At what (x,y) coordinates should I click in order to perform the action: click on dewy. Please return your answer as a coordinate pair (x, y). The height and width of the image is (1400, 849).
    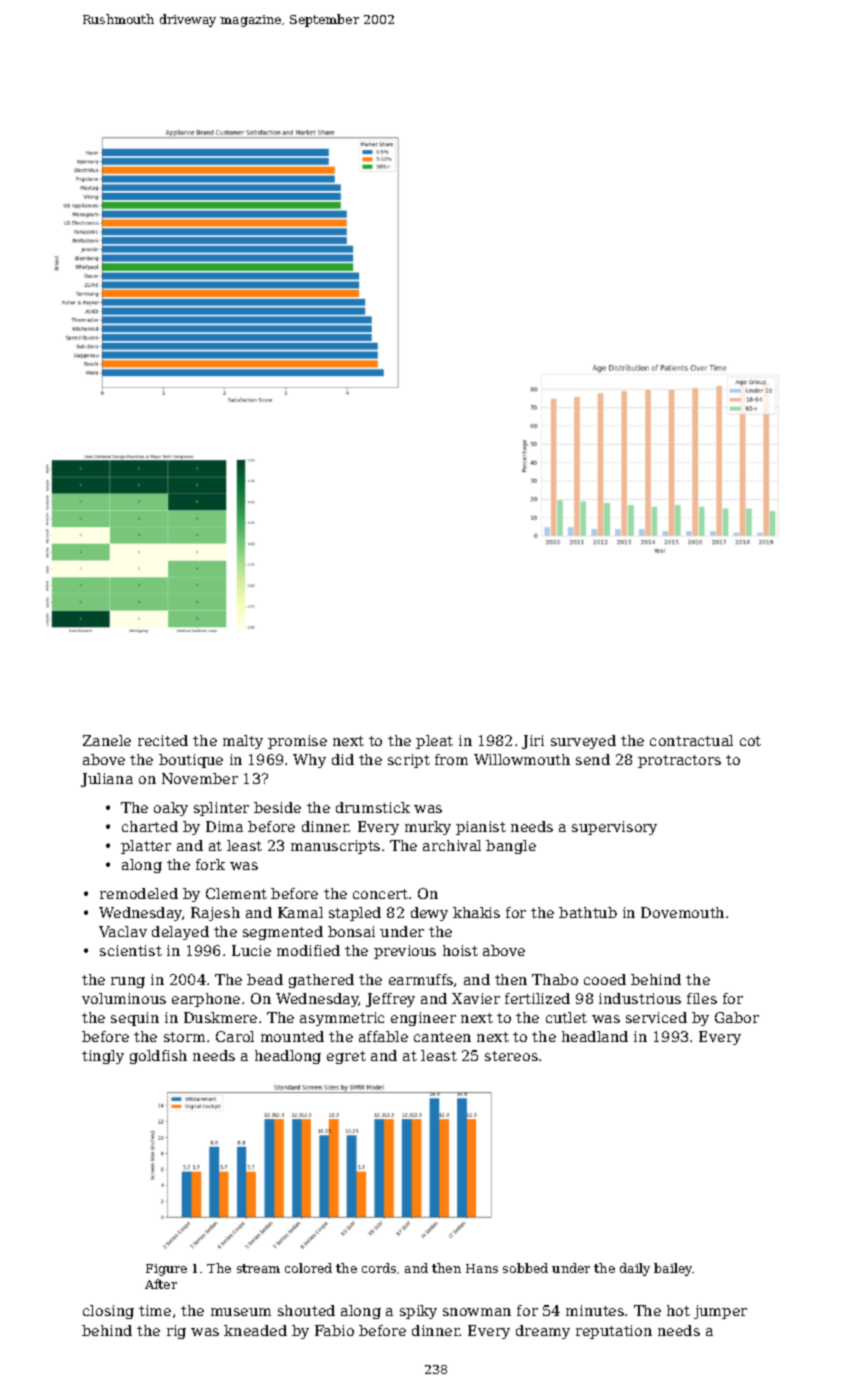
    Looking at the image, I should click on (429, 914).
